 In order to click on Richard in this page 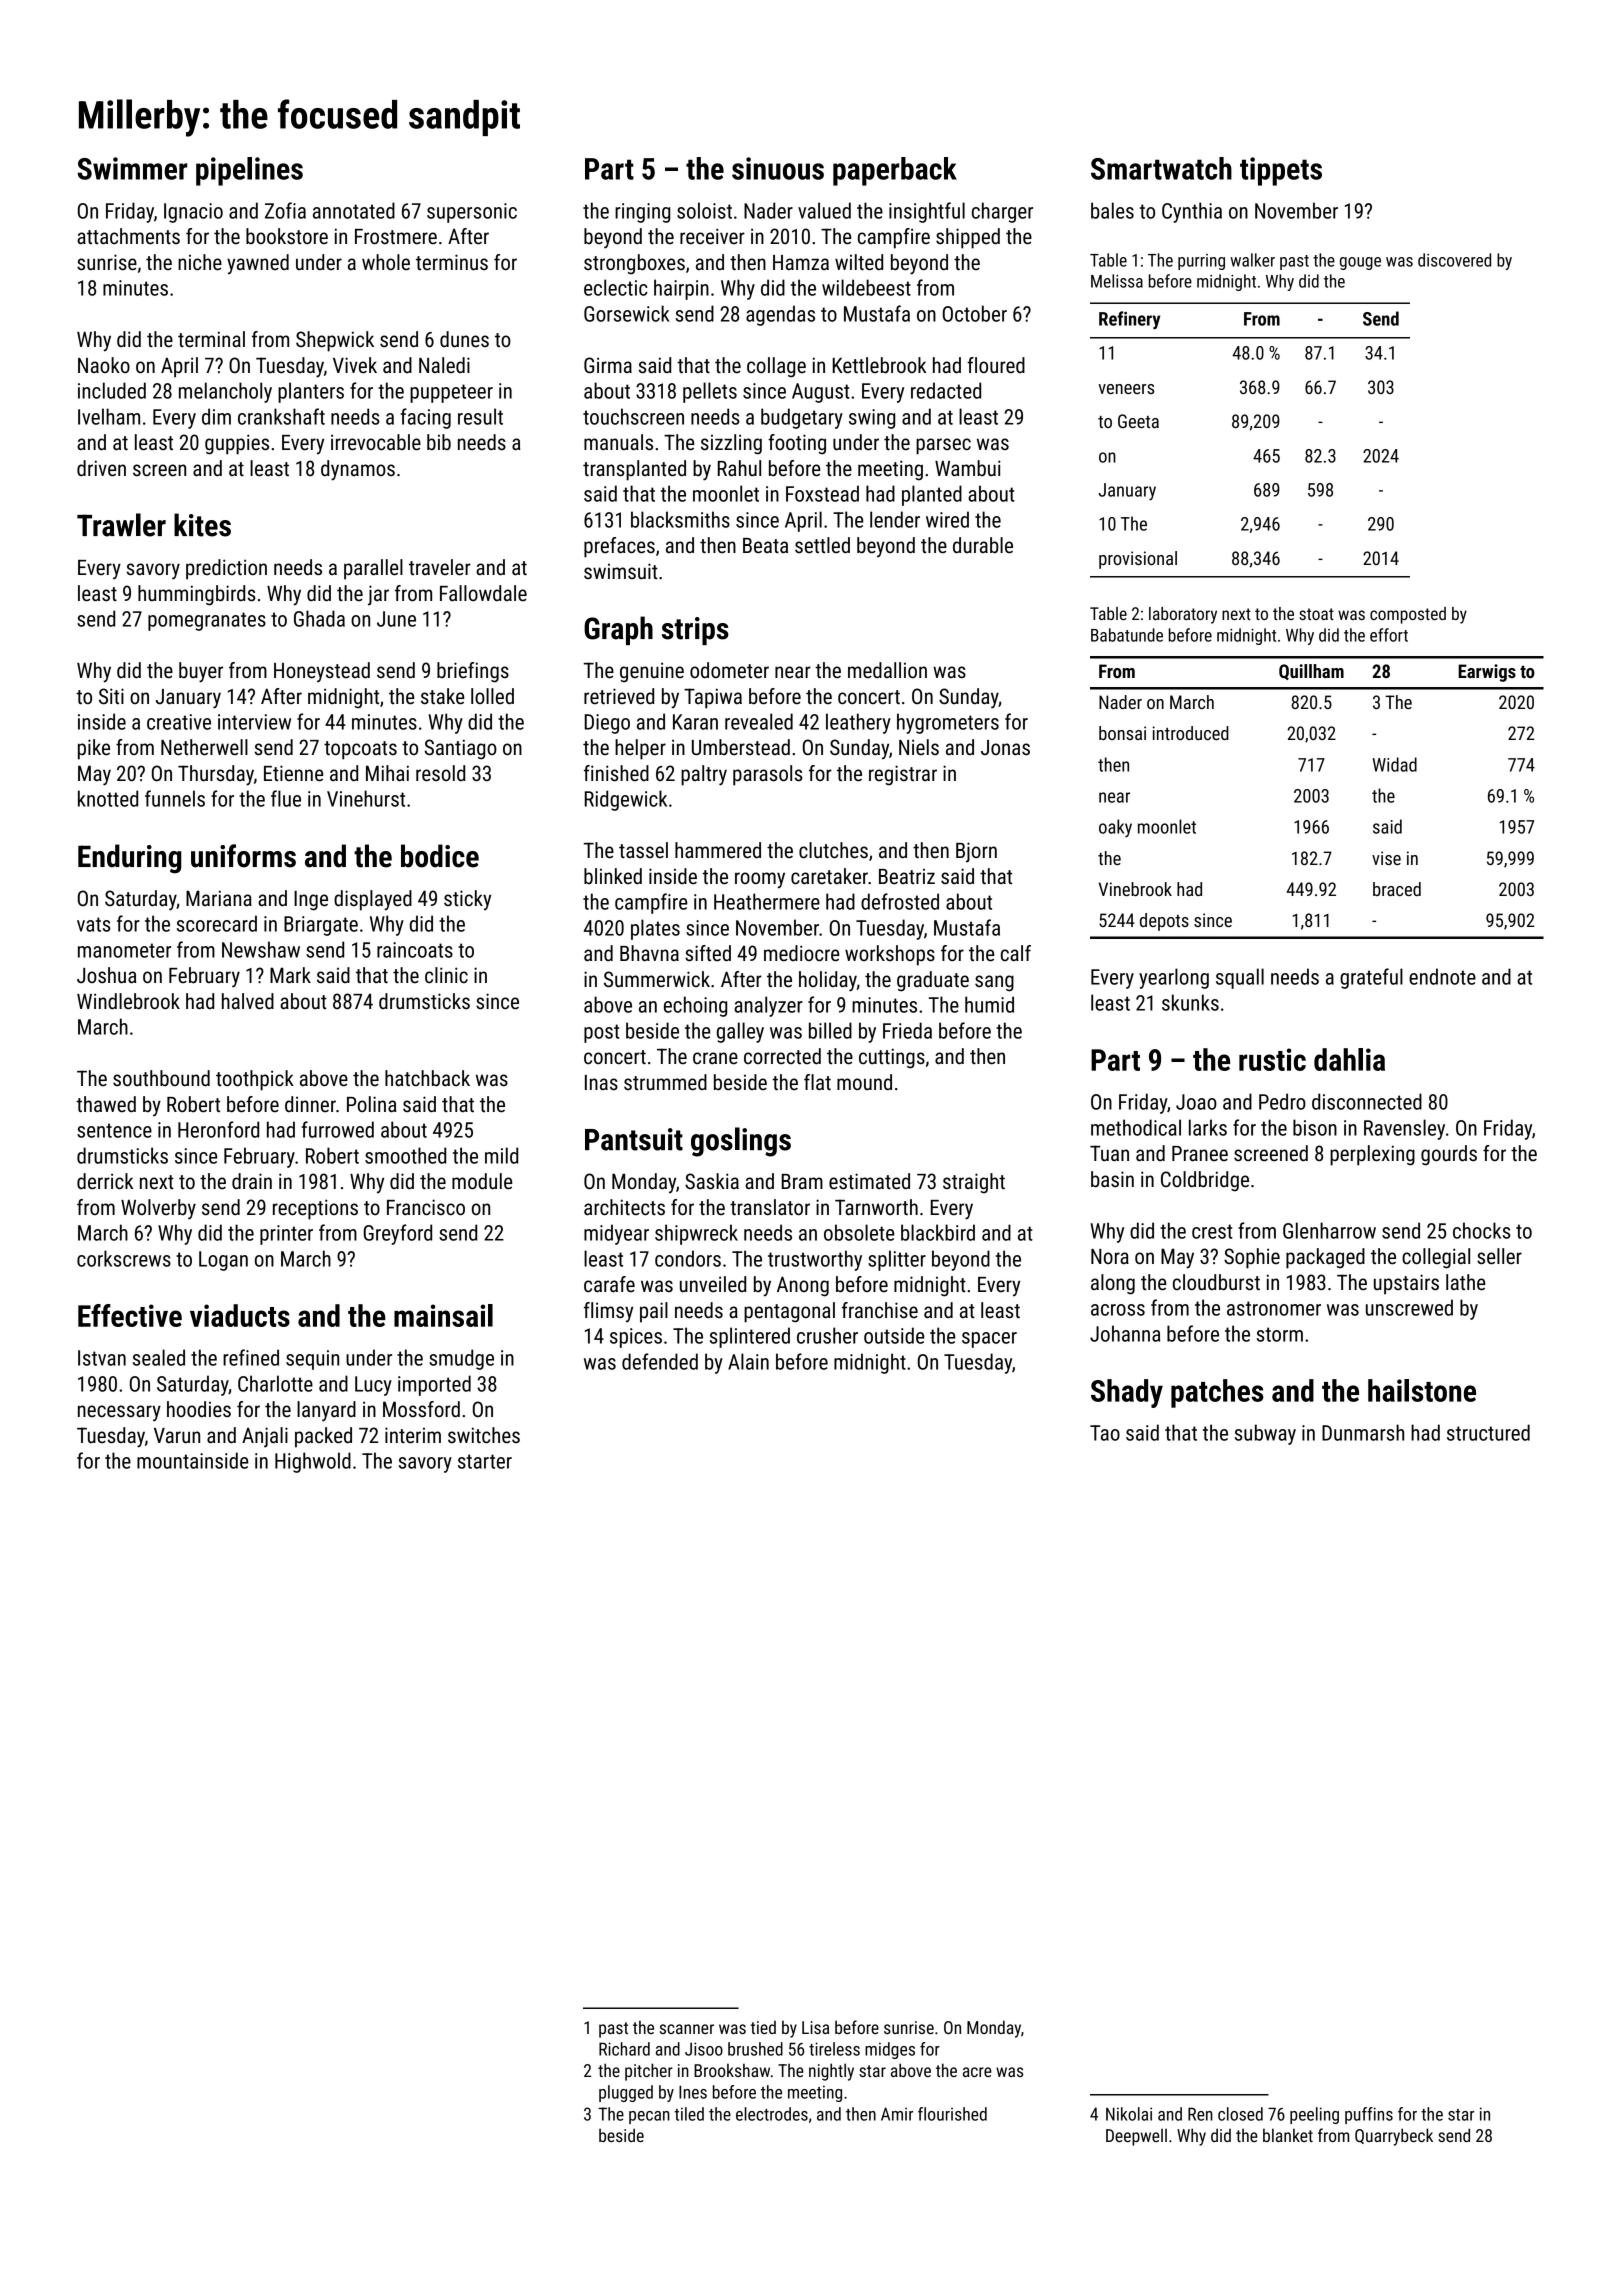, I will do `click(624, 2049)`.
